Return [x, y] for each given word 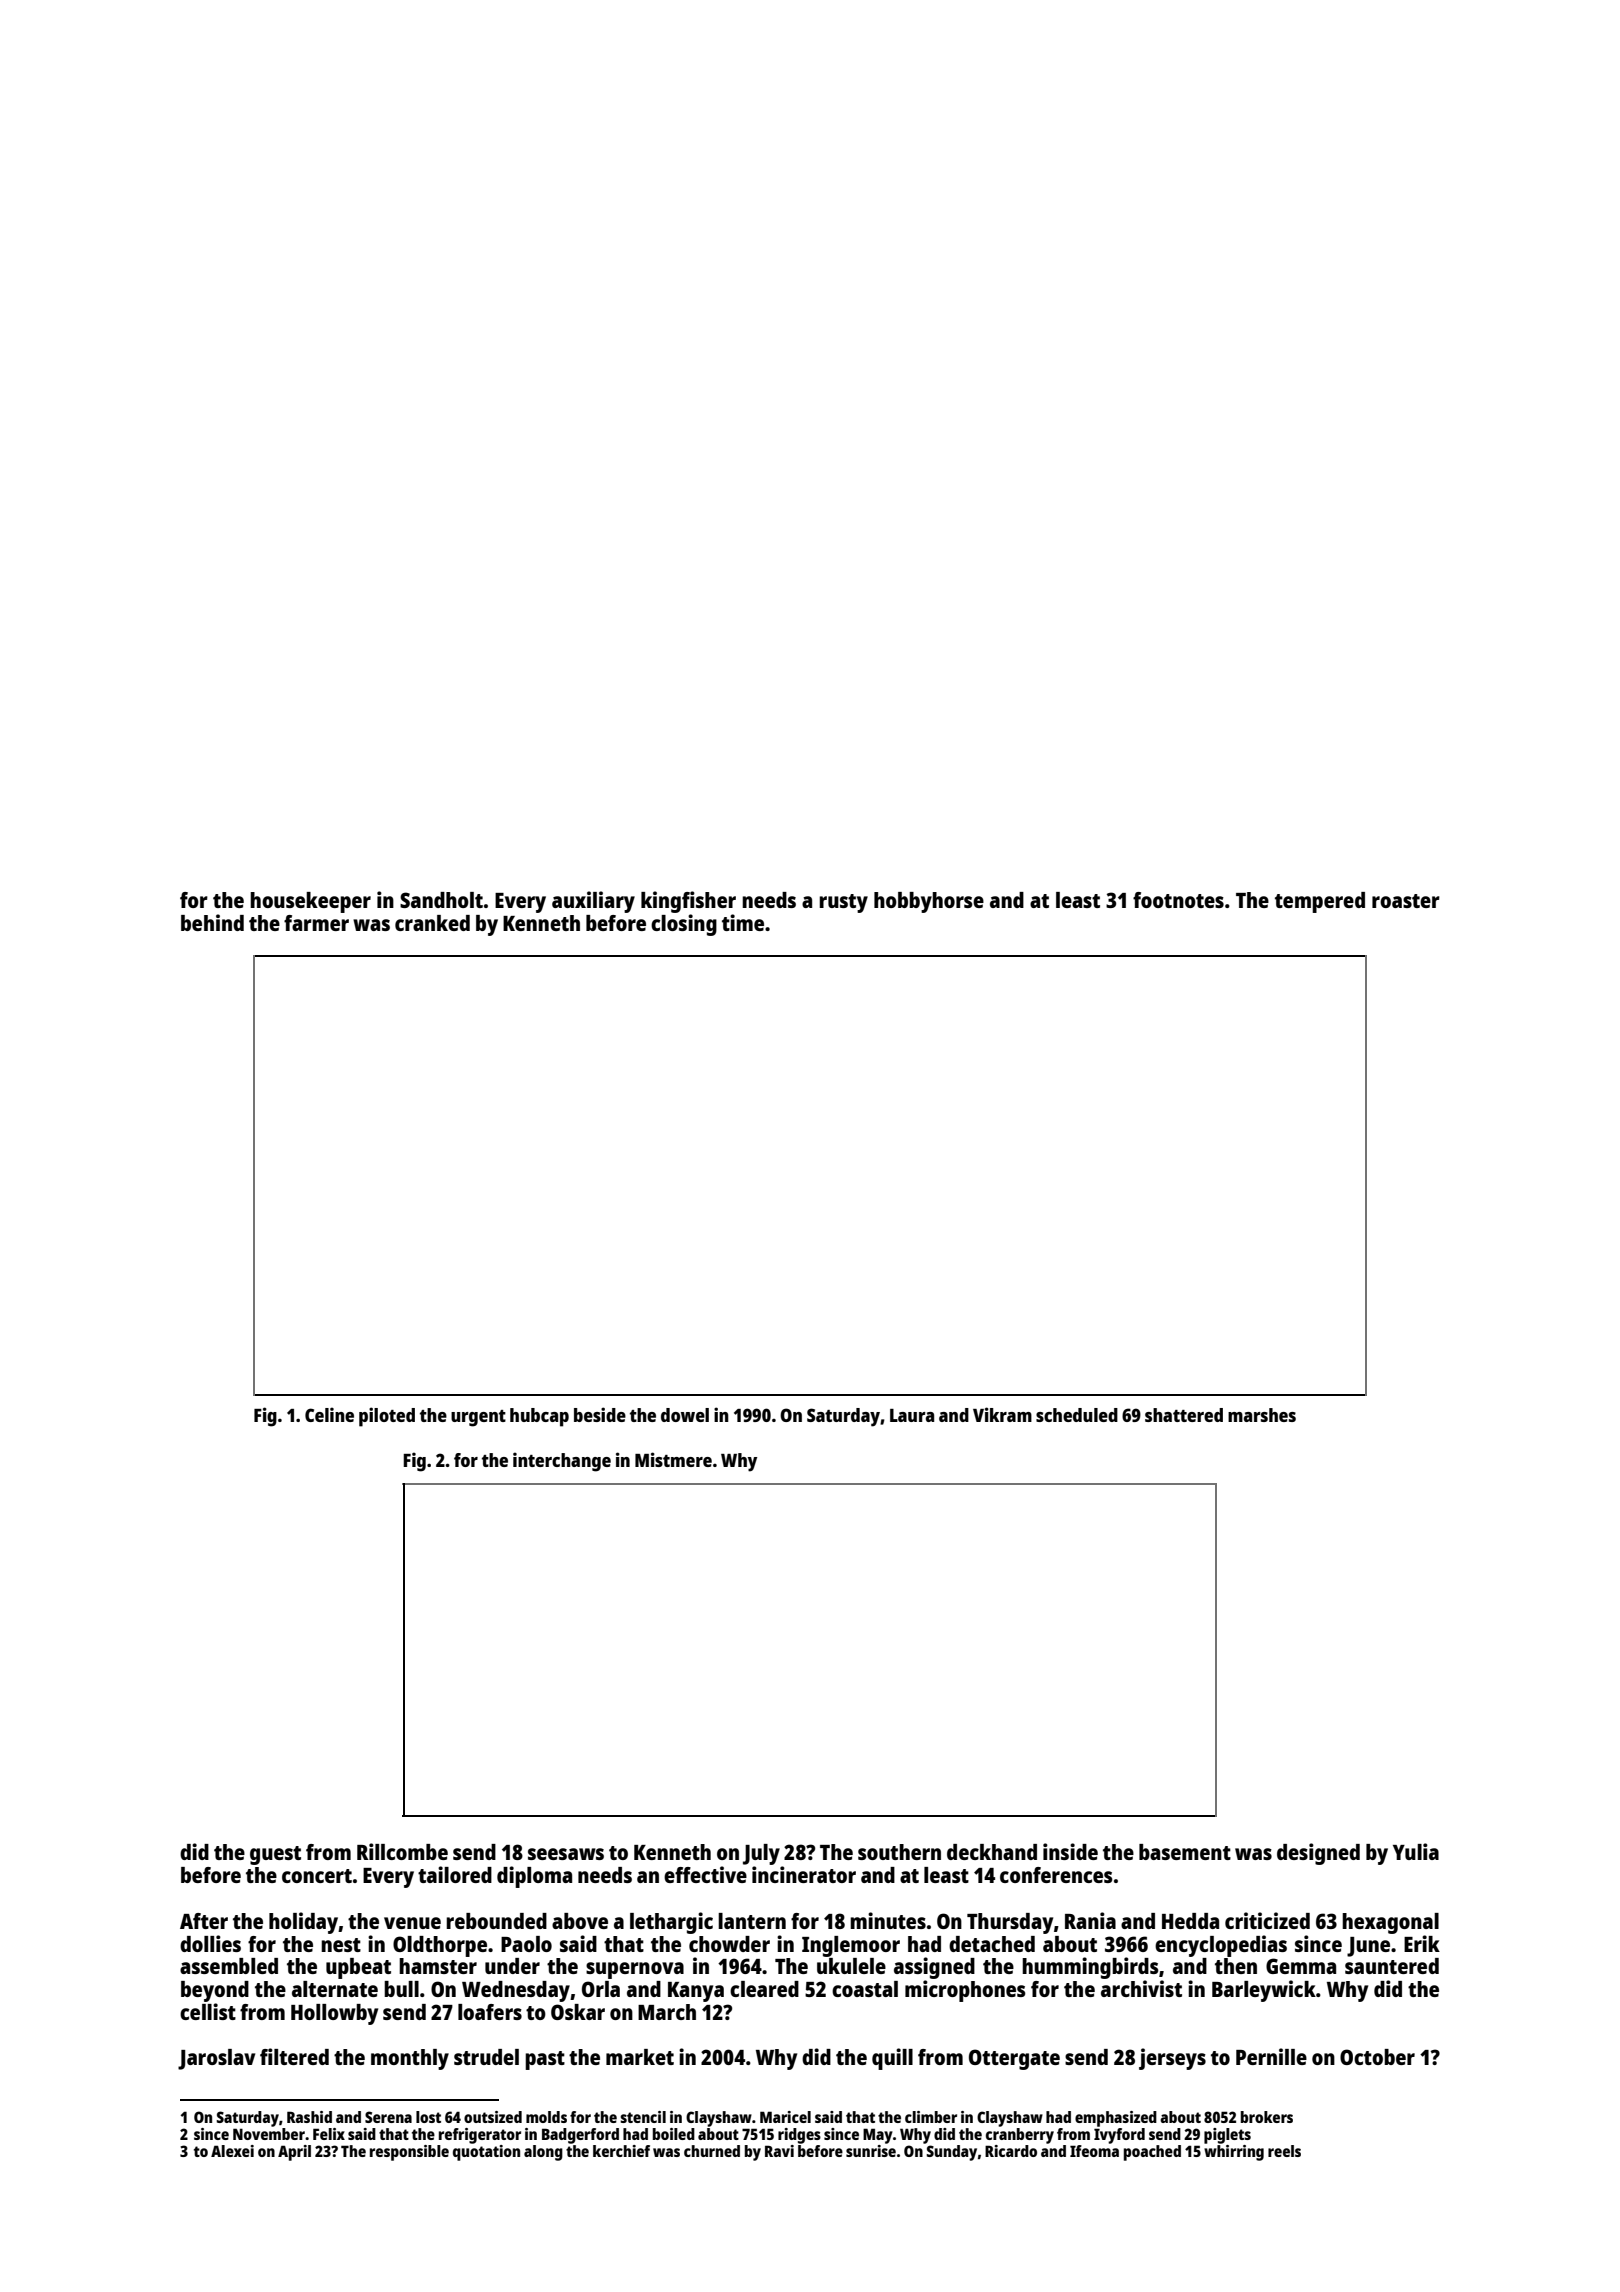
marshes [1262, 1415]
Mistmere [673, 1459]
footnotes [1178, 900]
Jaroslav [216, 2059]
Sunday [951, 2153]
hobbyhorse [929, 902]
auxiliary [593, 902]
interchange [562, 1462]
